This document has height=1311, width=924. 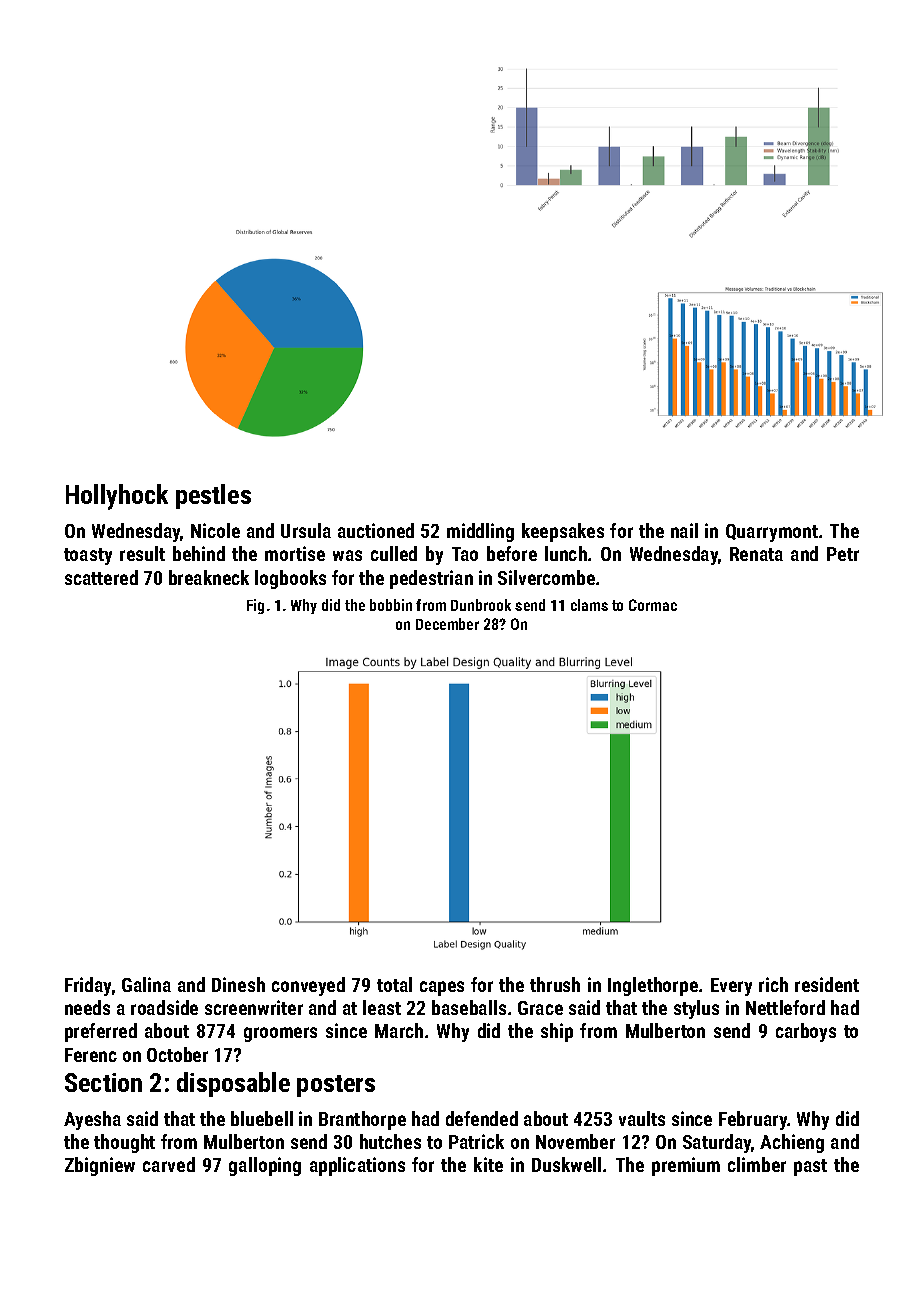 What do you see at coordinates (376, 530) in the document?
I see `auctioned` at bounding box center [376, 530].
